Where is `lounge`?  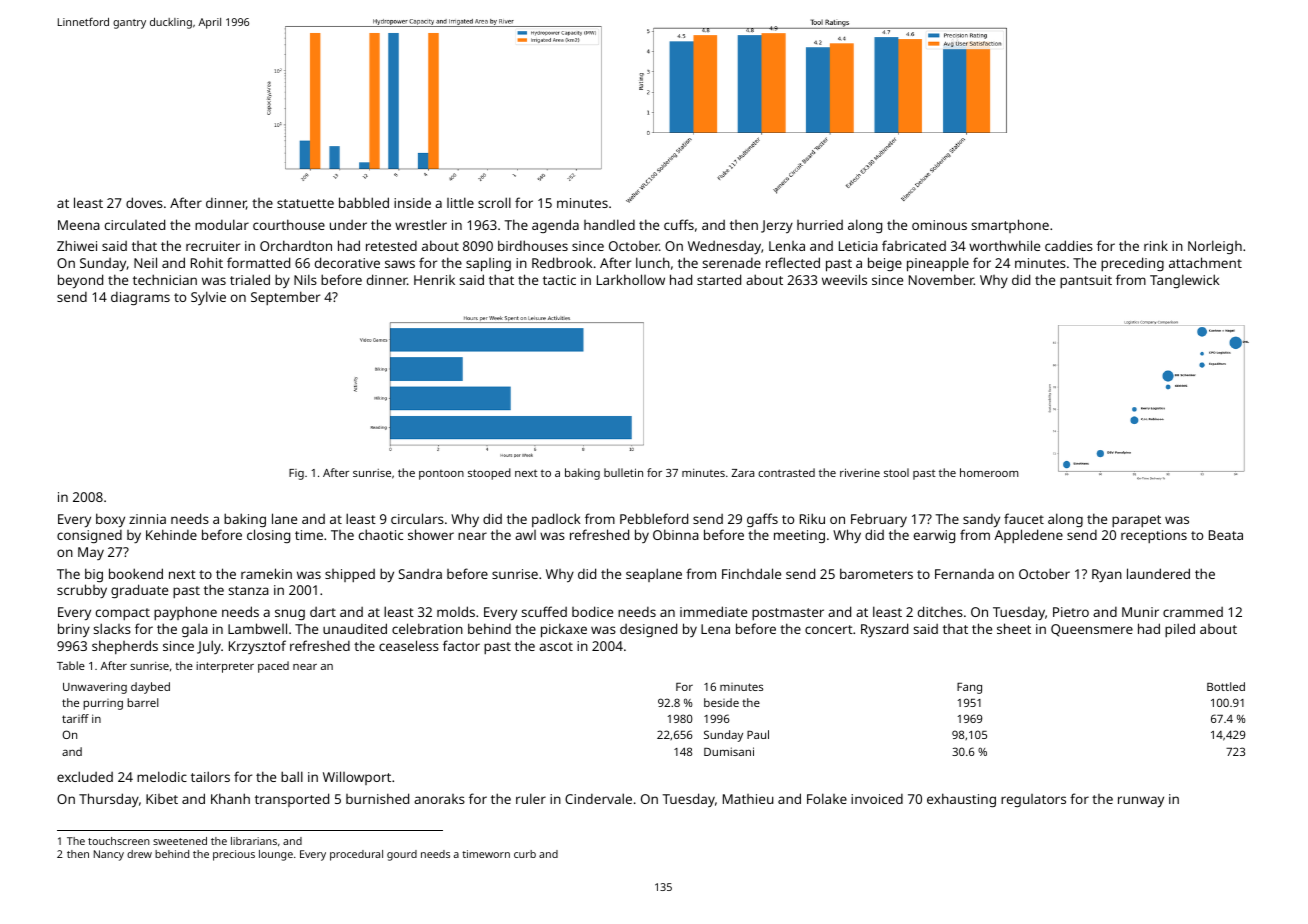
lounge is located at coordinates (276, 855).
